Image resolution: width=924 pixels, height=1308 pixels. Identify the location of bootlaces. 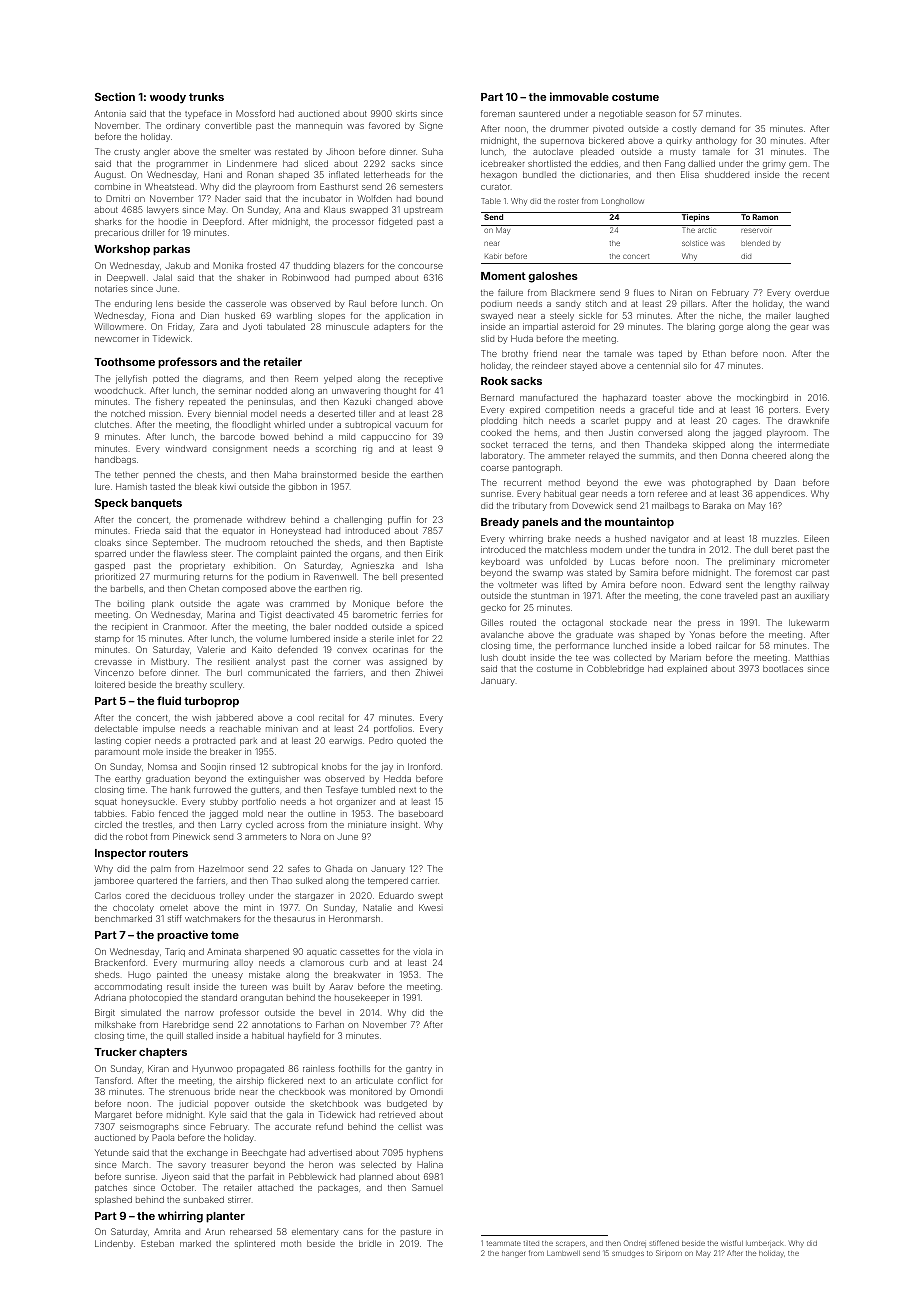
(783, 668).
